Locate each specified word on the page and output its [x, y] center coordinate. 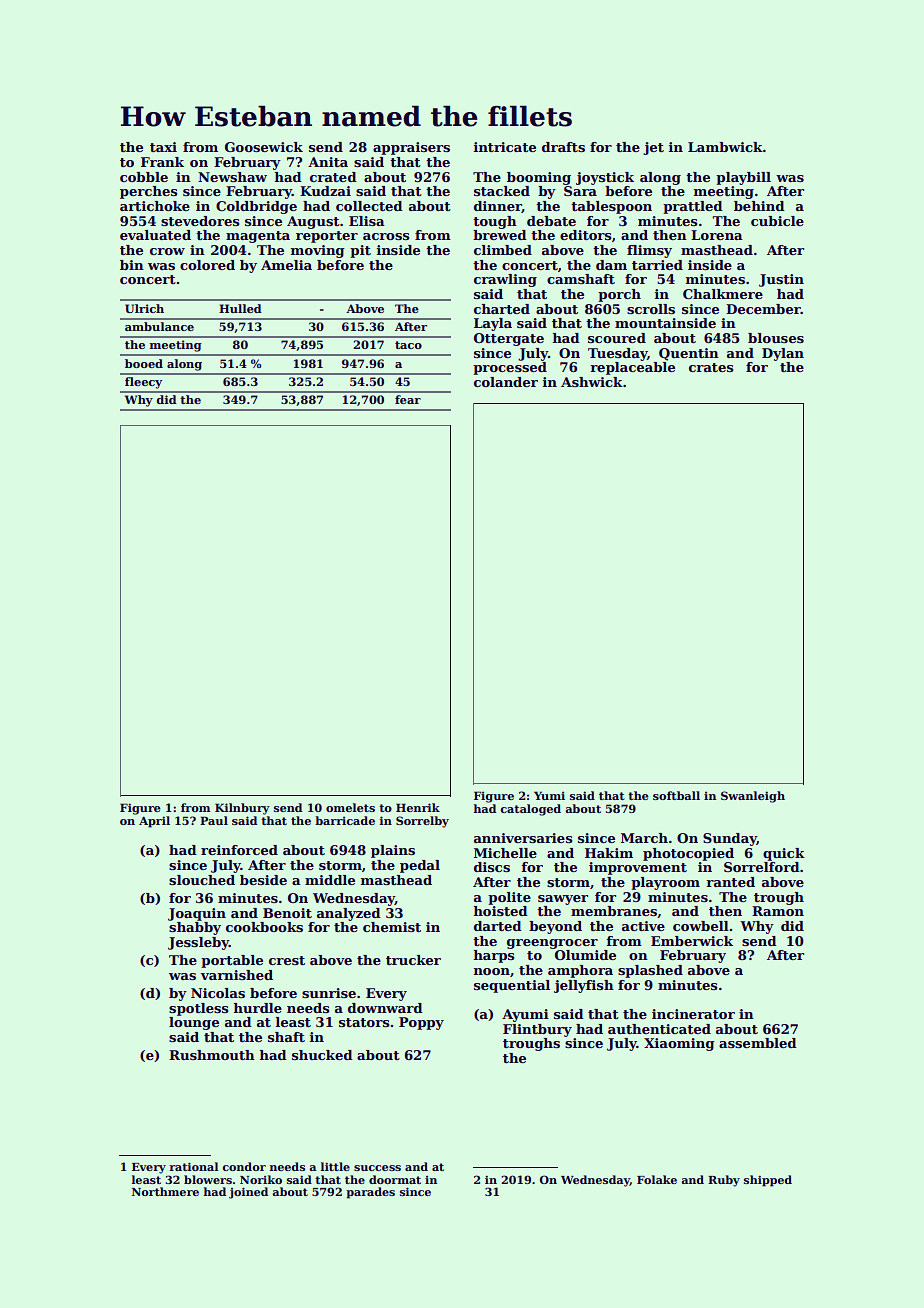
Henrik [418, 807]
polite [509, 898]
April [154, 822]
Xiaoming [679, 1044]
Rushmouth [212, 1055]
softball [676, 795]
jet [653, 148]
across [386, 236]
